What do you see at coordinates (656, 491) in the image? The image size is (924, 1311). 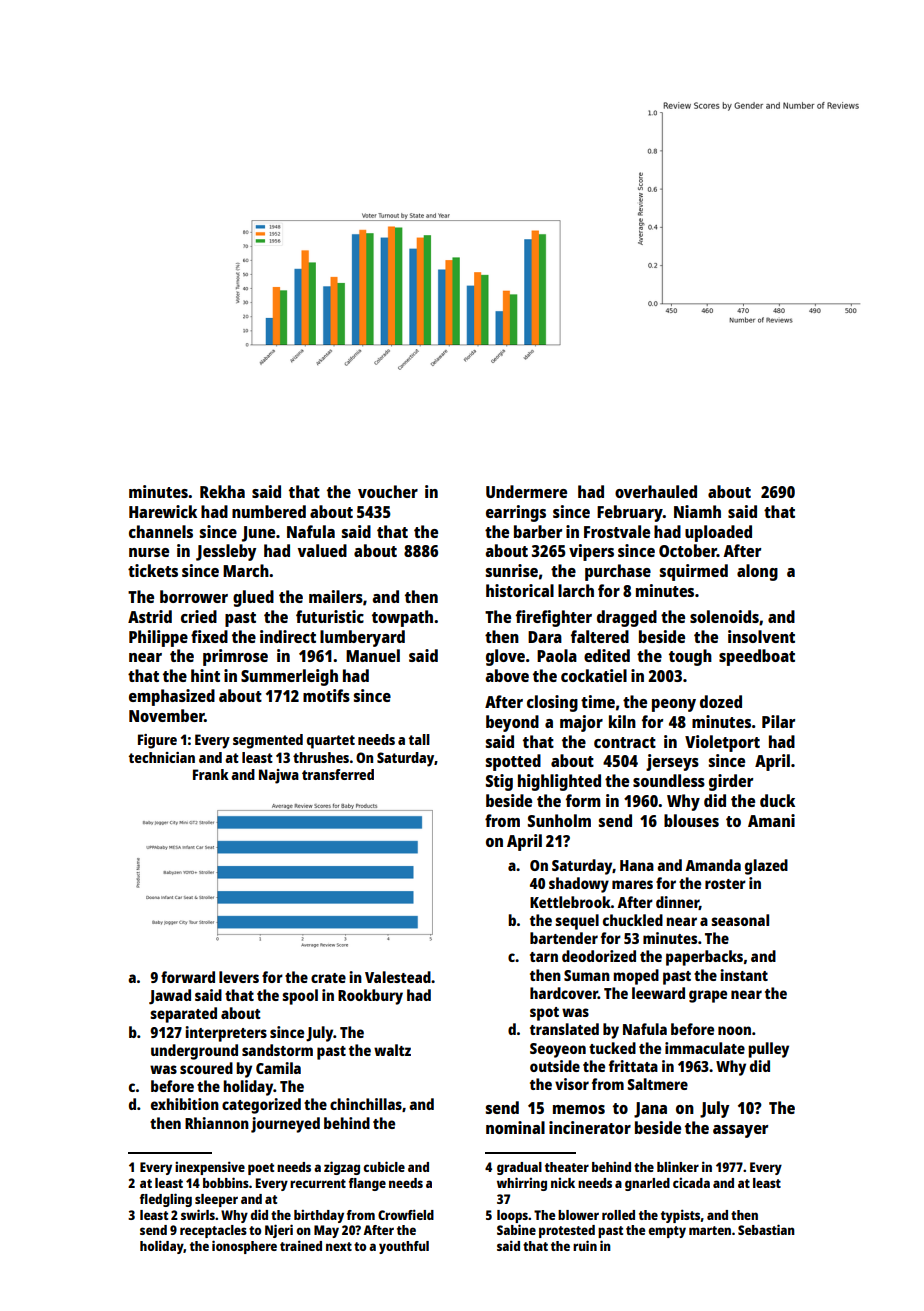 I see `overhauled` at bounding box center [656, 491].
